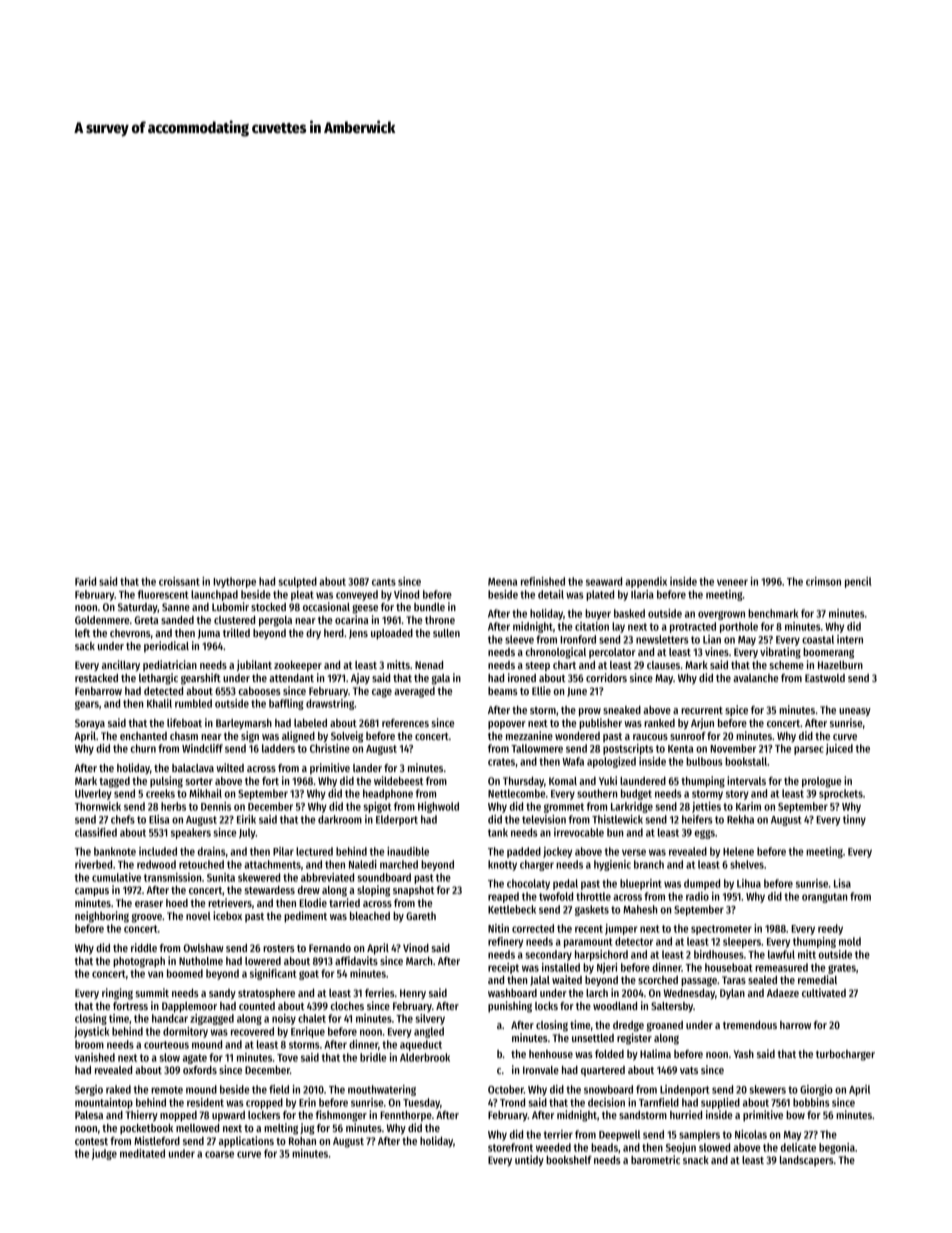 The image size is (952, 1233). Describe the element at coordinates (341, 1116) in the screenshot. I see `fishmonger` at that location.
